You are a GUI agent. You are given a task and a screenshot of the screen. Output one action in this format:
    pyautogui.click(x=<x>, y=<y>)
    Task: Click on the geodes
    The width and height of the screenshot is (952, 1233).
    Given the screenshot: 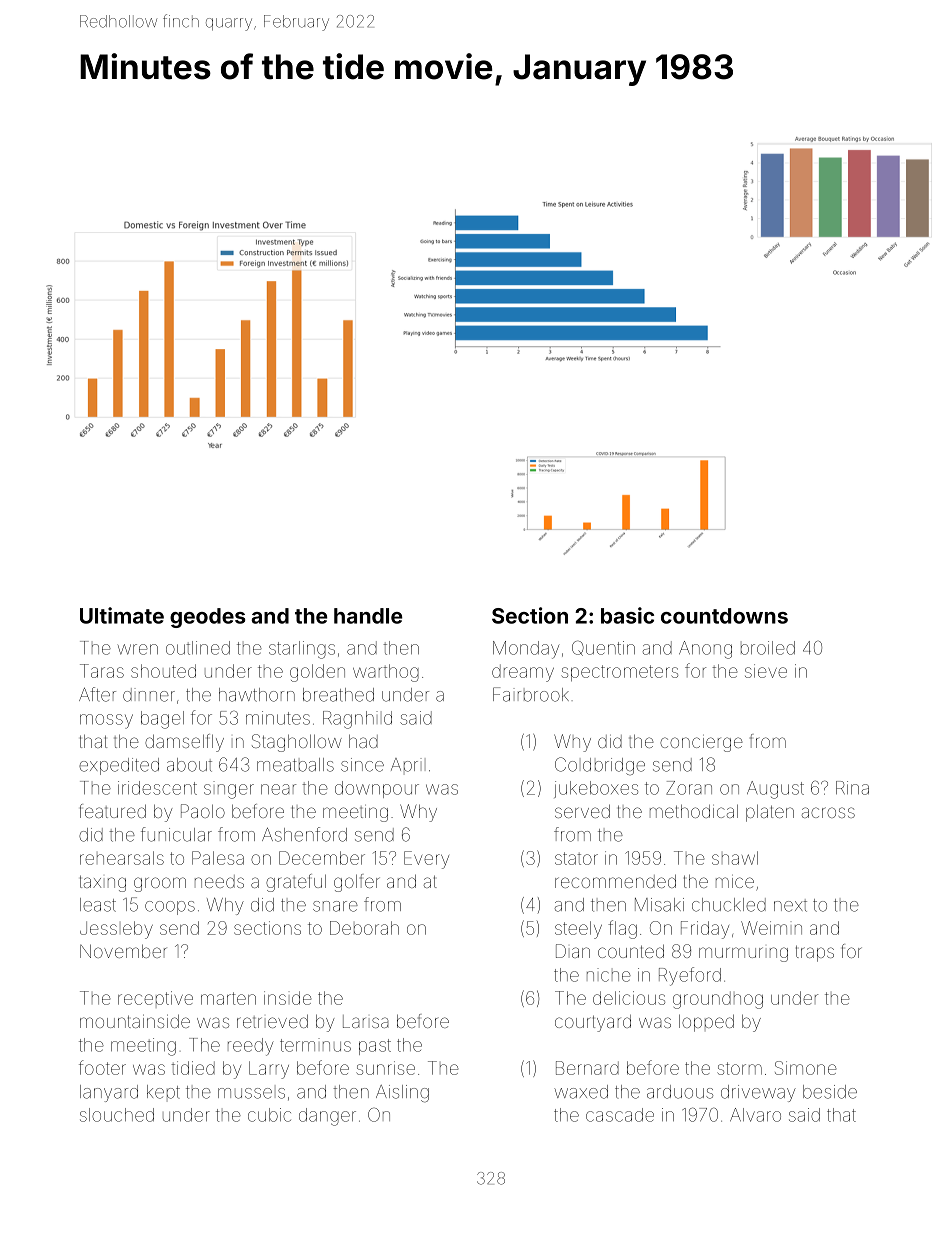 What is the action you would take?
    pyautogui.click(x=207, y=618)
